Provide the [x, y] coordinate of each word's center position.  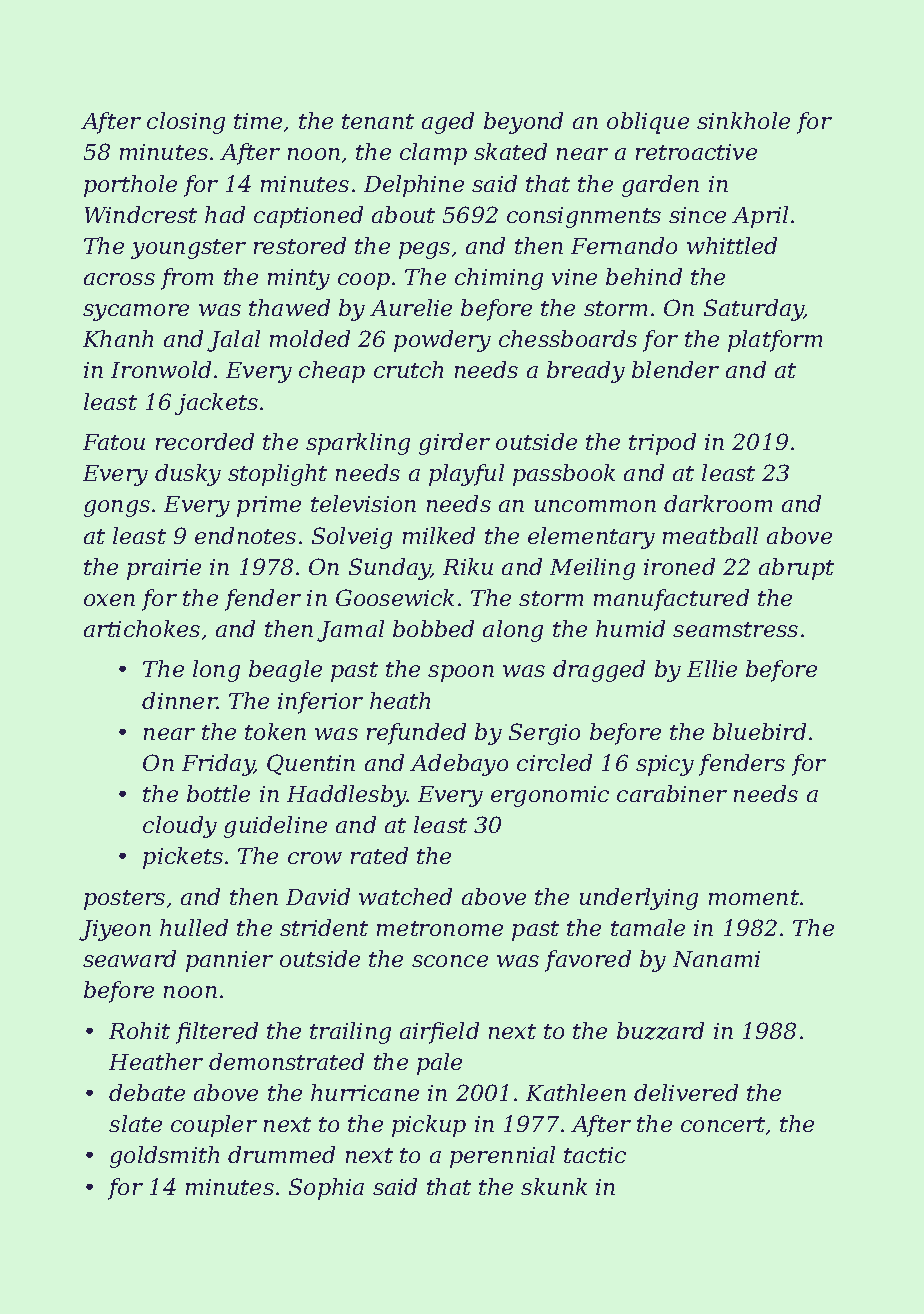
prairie [164, 569]
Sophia [326, 1189]
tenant [378, 121]
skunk [554, 1186]
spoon [461, 673]
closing [186, 123]
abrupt [796, 569]
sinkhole [743, 120]
